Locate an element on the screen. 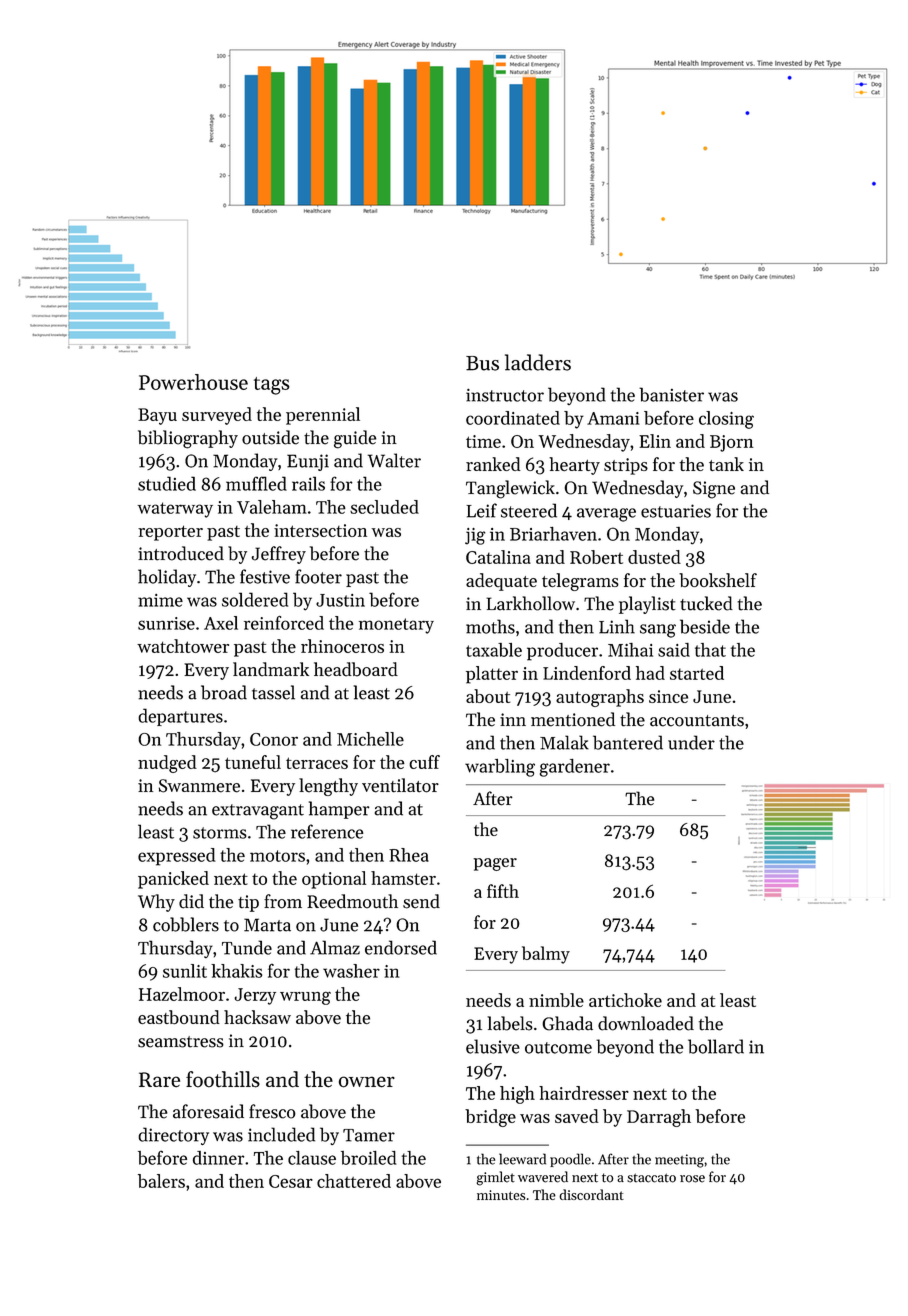 This screenshot has height=1316, width=908. Tamer is located at coordinates (369, 1135).
